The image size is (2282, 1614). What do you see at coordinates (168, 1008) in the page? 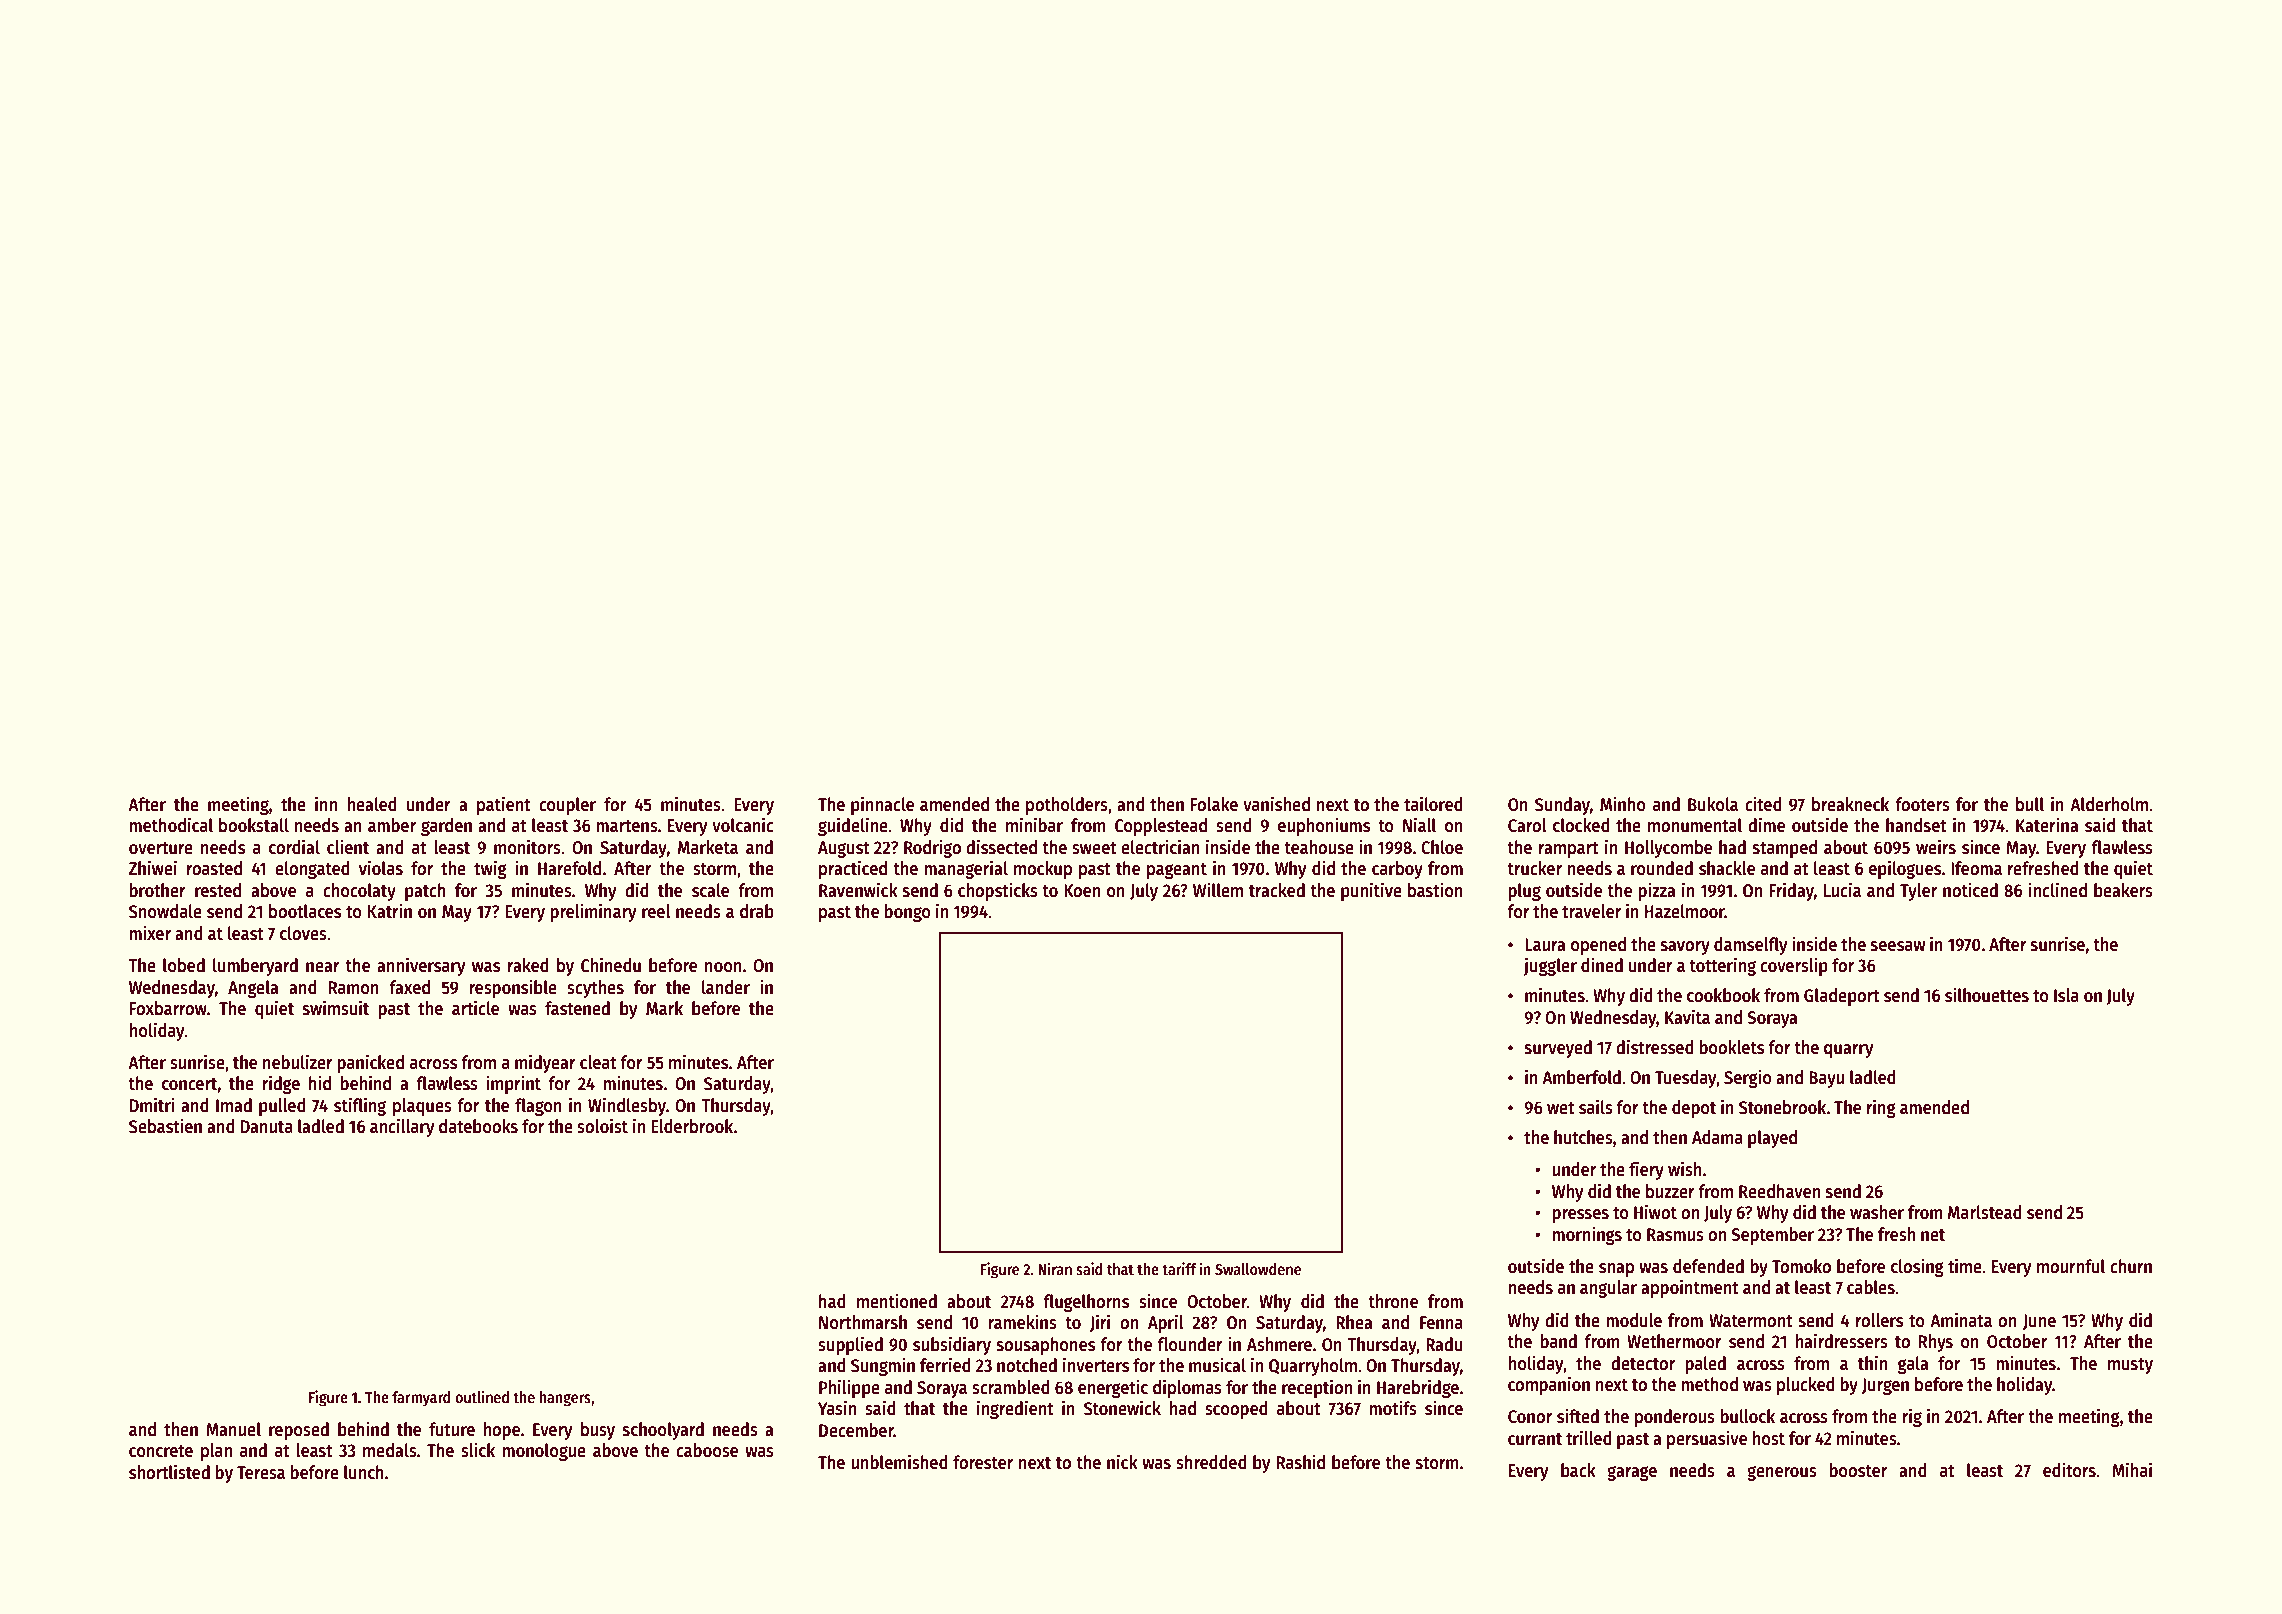
I see `Foxbarrow` at bounding box center [168, 1008].
